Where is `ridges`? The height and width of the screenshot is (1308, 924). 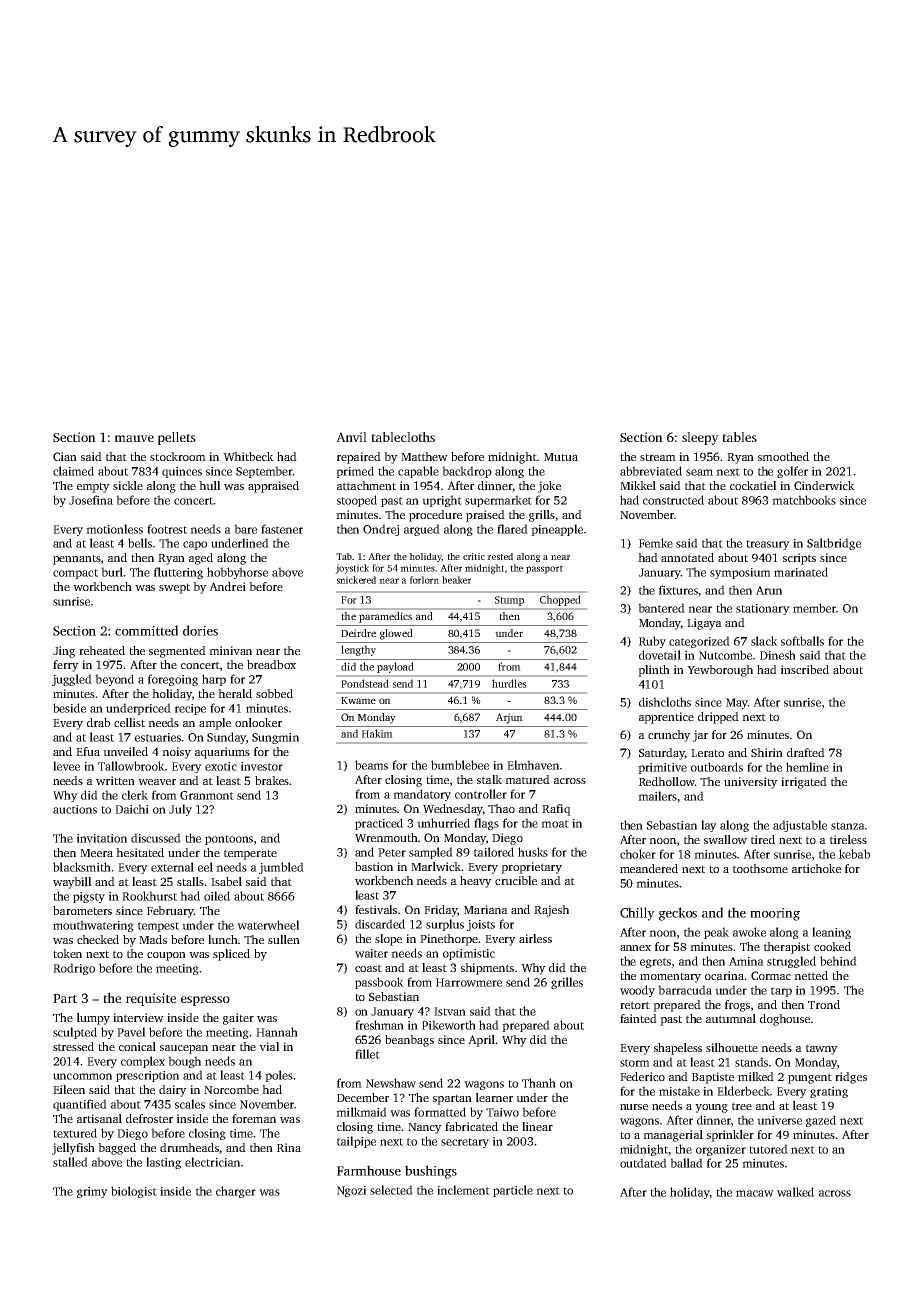
ridges is located at coordinates (851, 1078).
